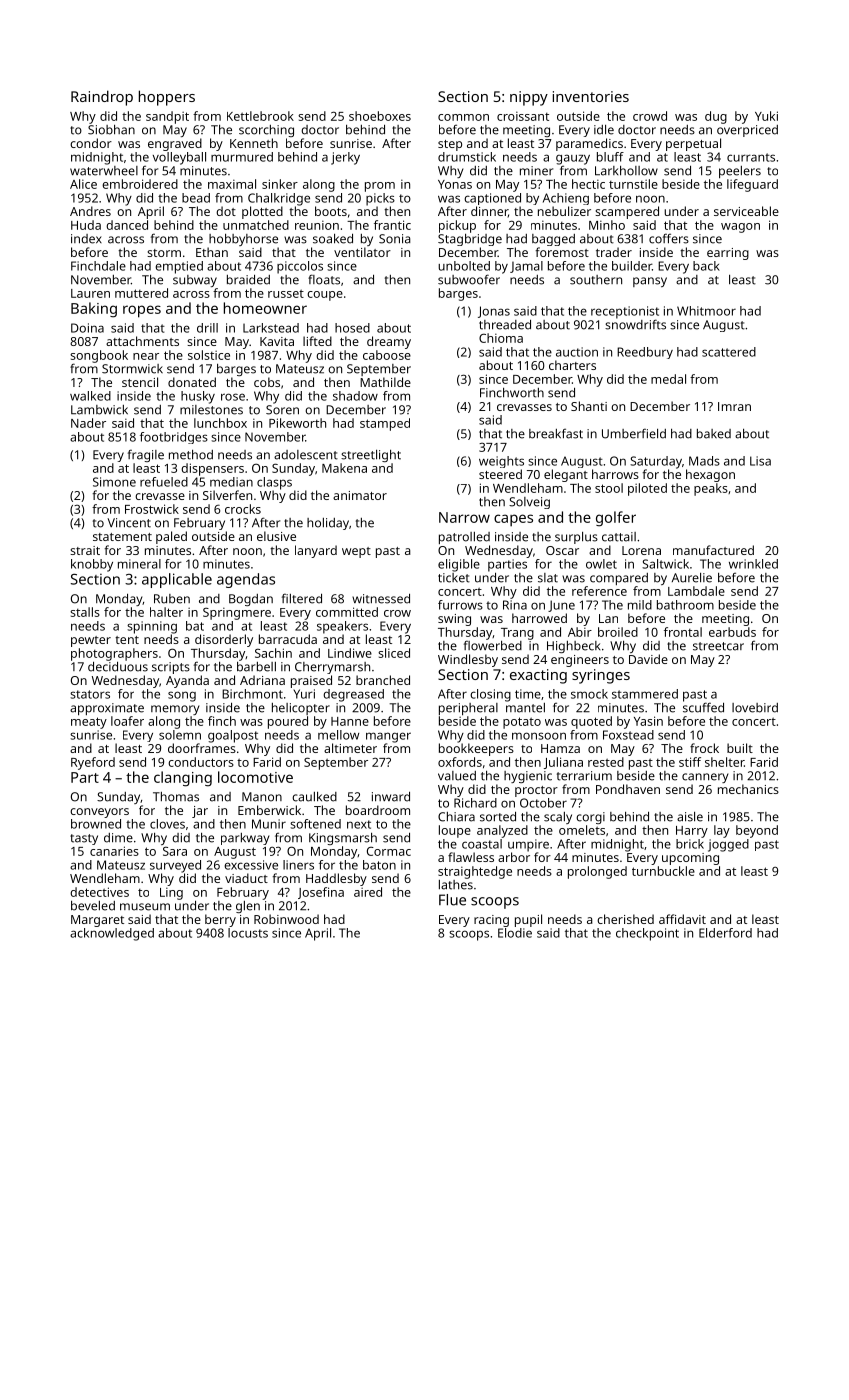  Describe the element at coordinates (242, 157) in the page. I see `murmured` at that location.
